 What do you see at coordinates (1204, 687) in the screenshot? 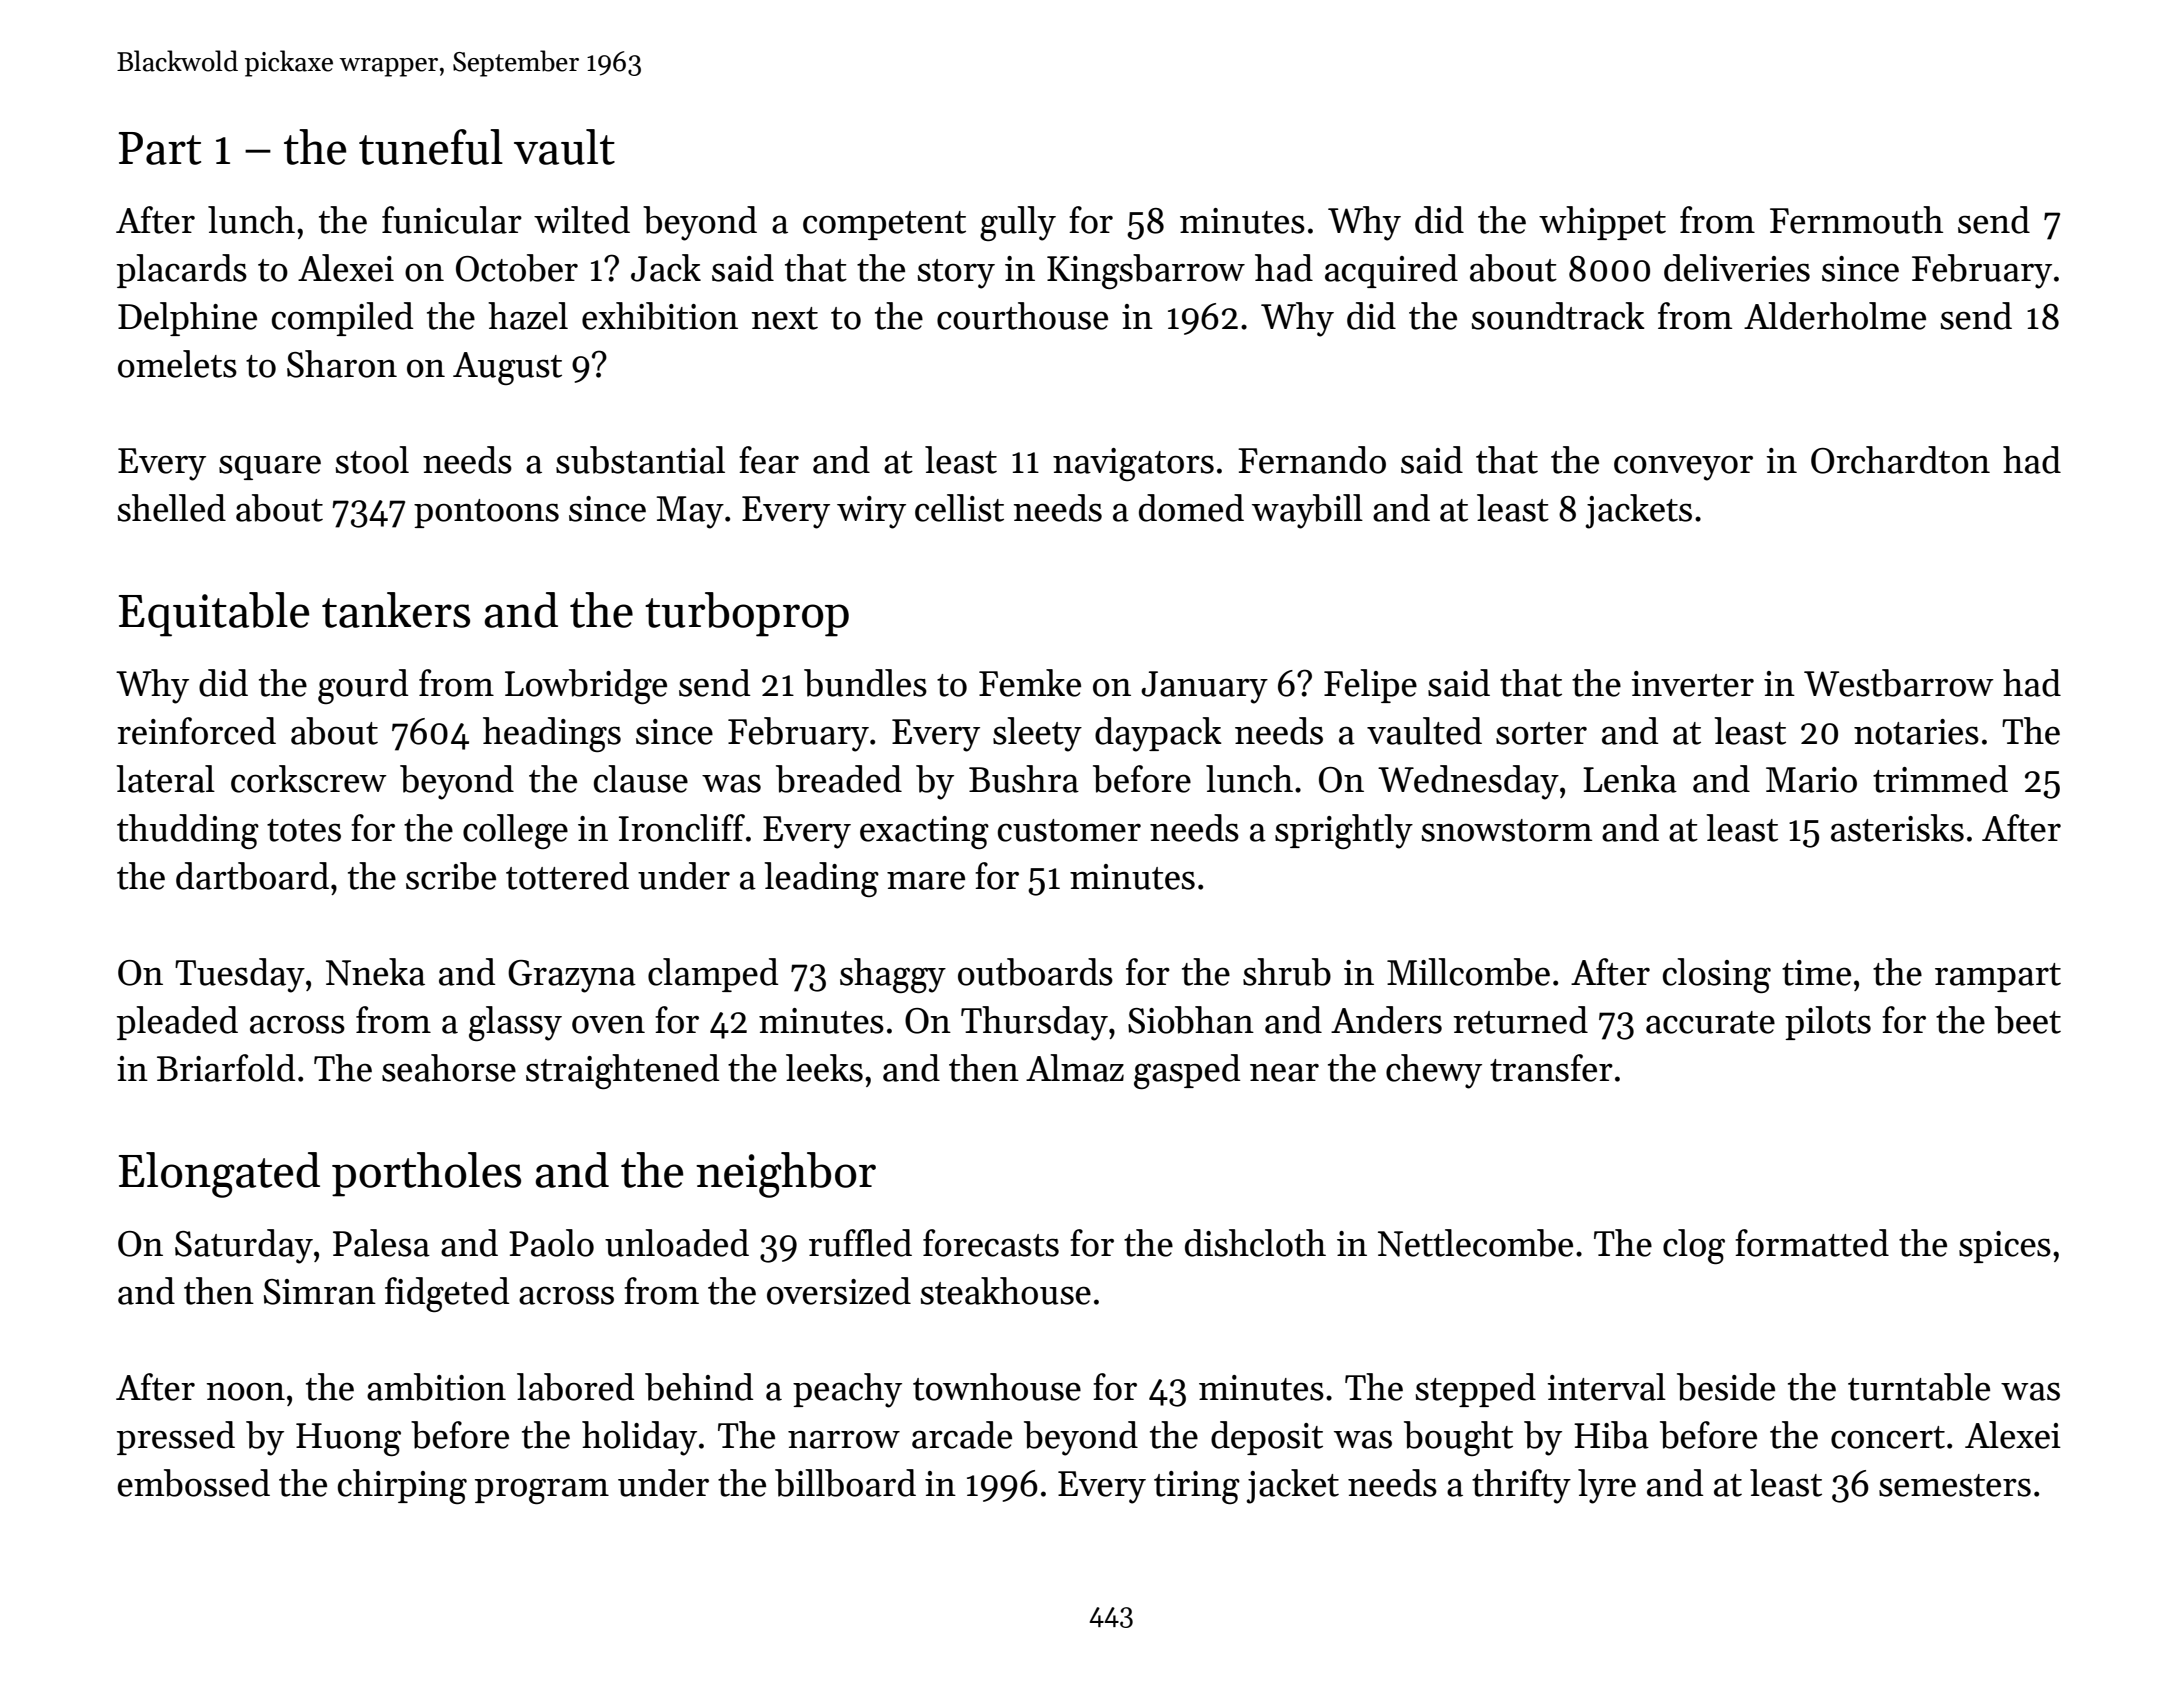
I see `January` at bounding box center [1204, 687].
